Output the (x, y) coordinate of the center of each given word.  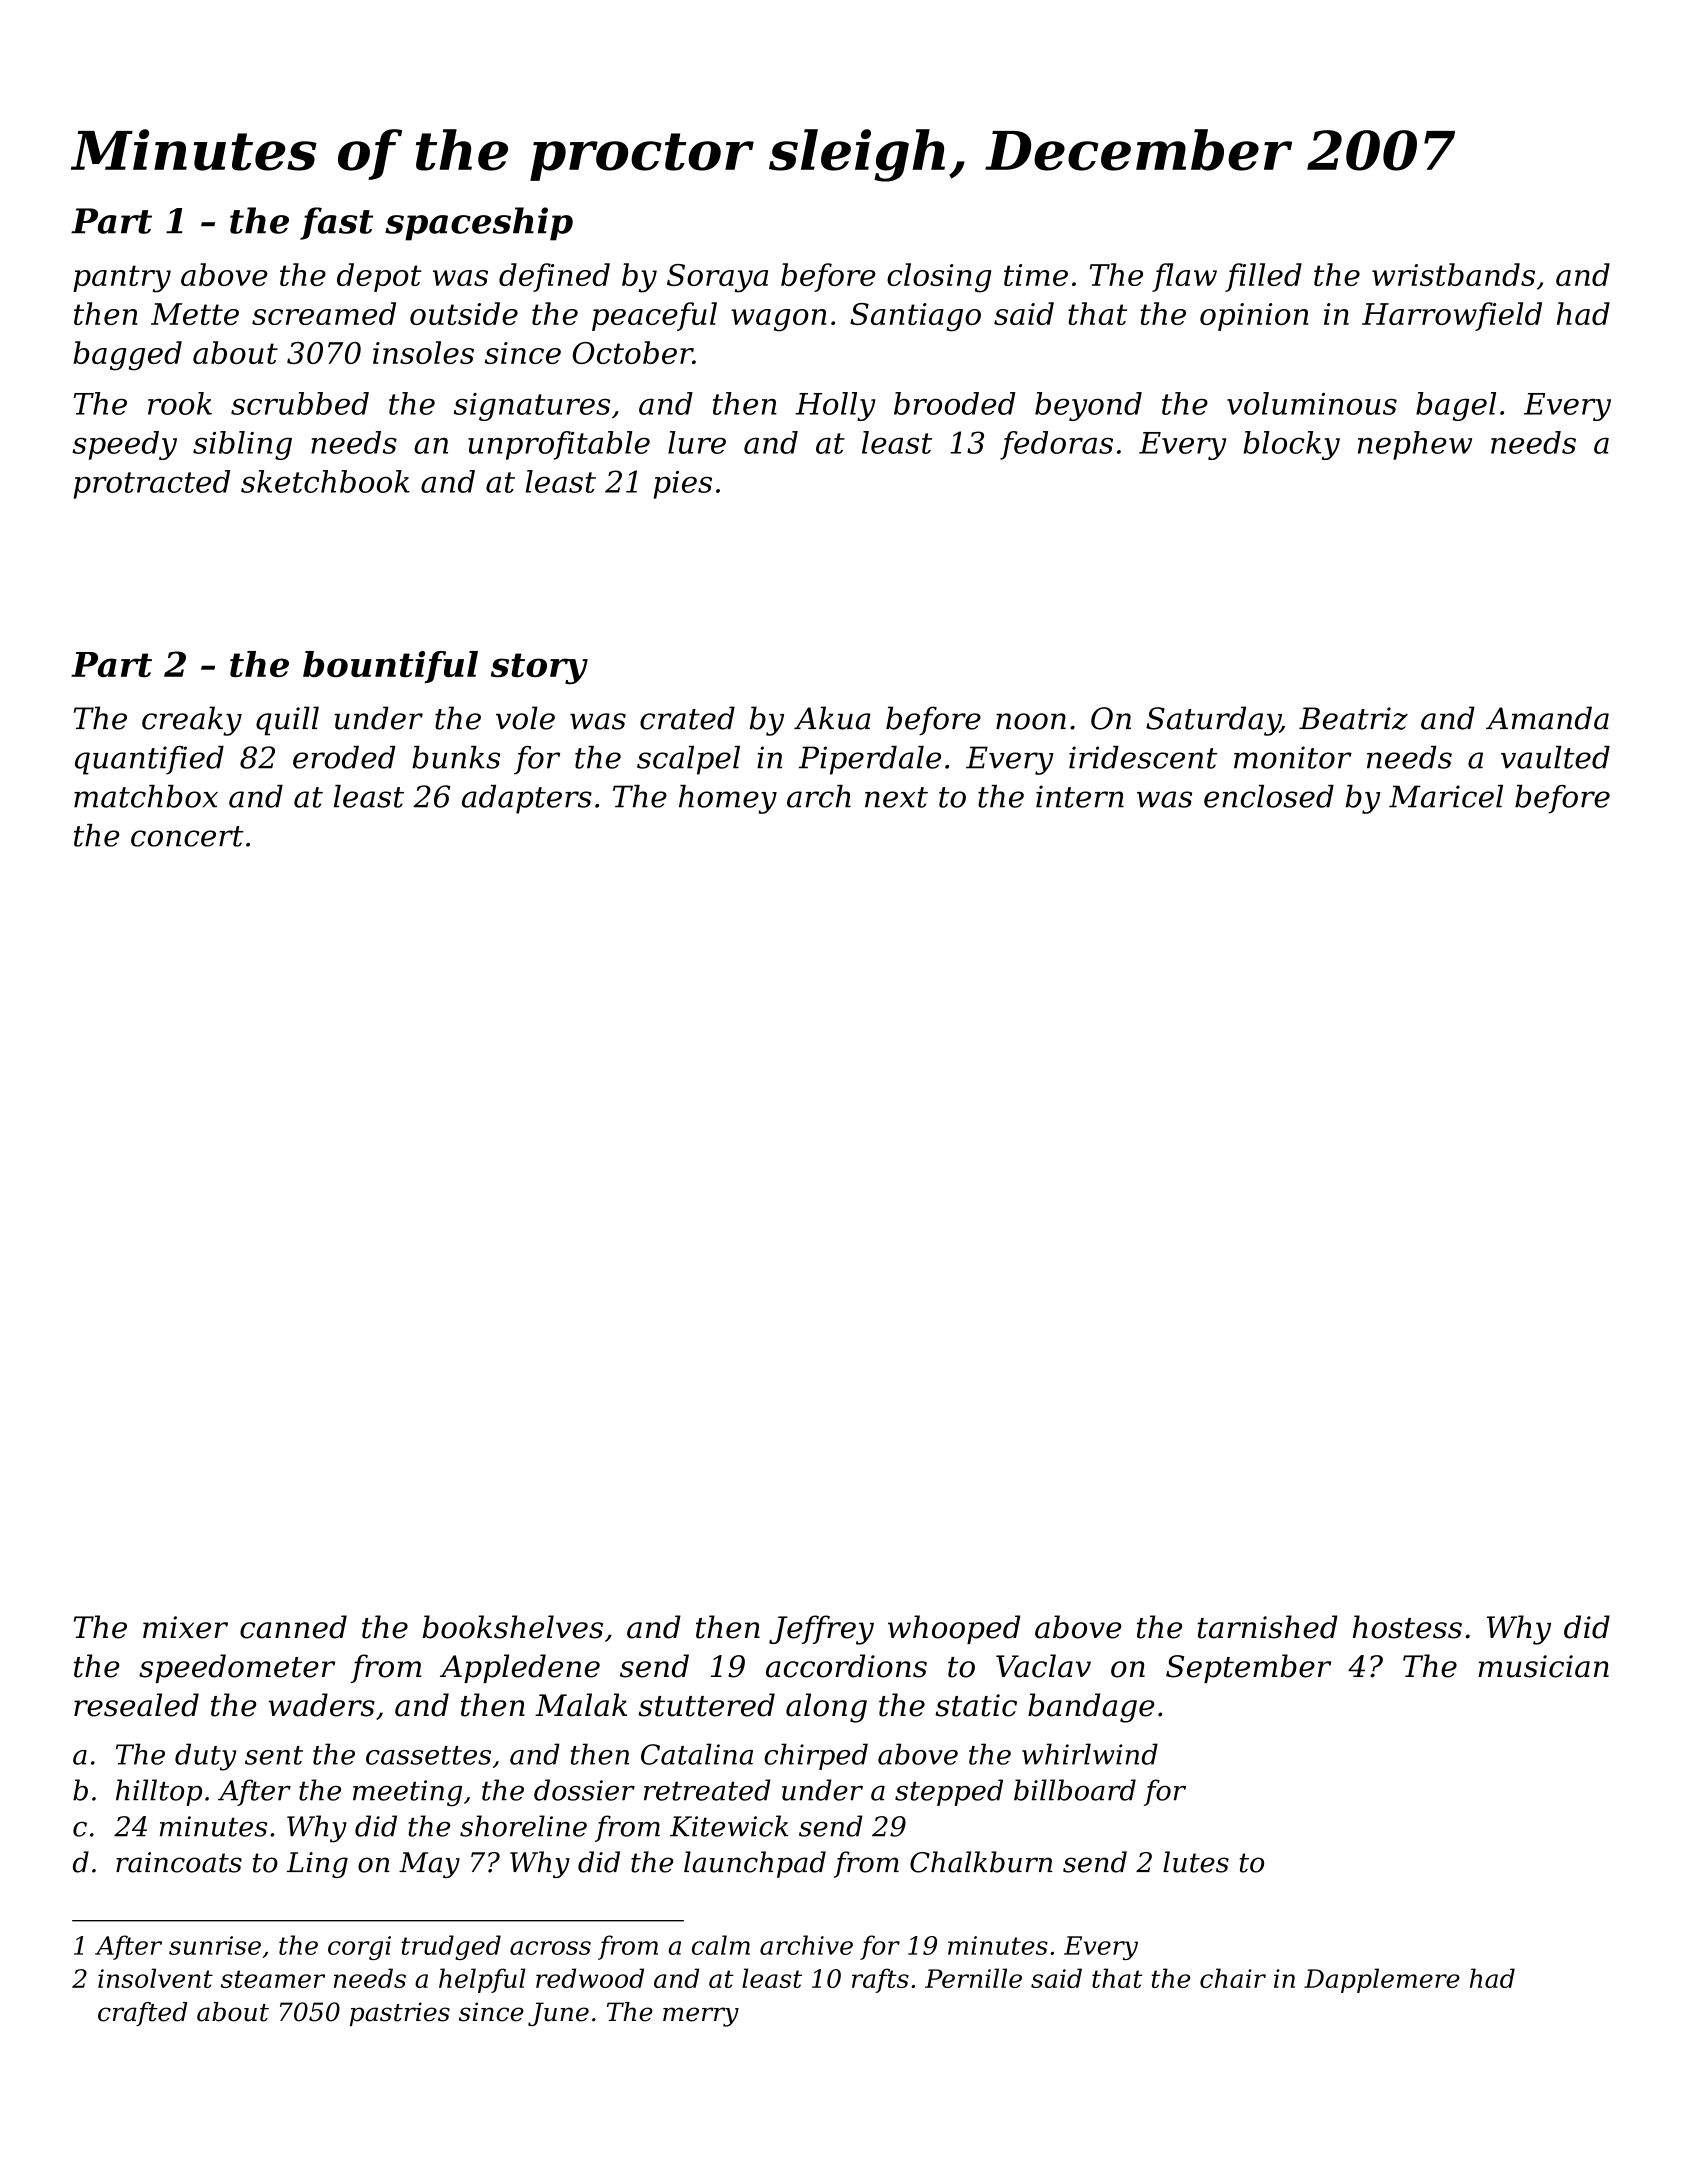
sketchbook (325, 481)
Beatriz (1353, 718)
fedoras (1056, 445)
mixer (185, 1627)
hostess (1407, 1627)
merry (701, 2017)
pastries (400, 2014)
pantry (122, 279)
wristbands (1453, 274)
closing (939, 278)
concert (187, 836)
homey (728, 799)
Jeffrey (821, 1630)
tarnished (1268, 1627)
